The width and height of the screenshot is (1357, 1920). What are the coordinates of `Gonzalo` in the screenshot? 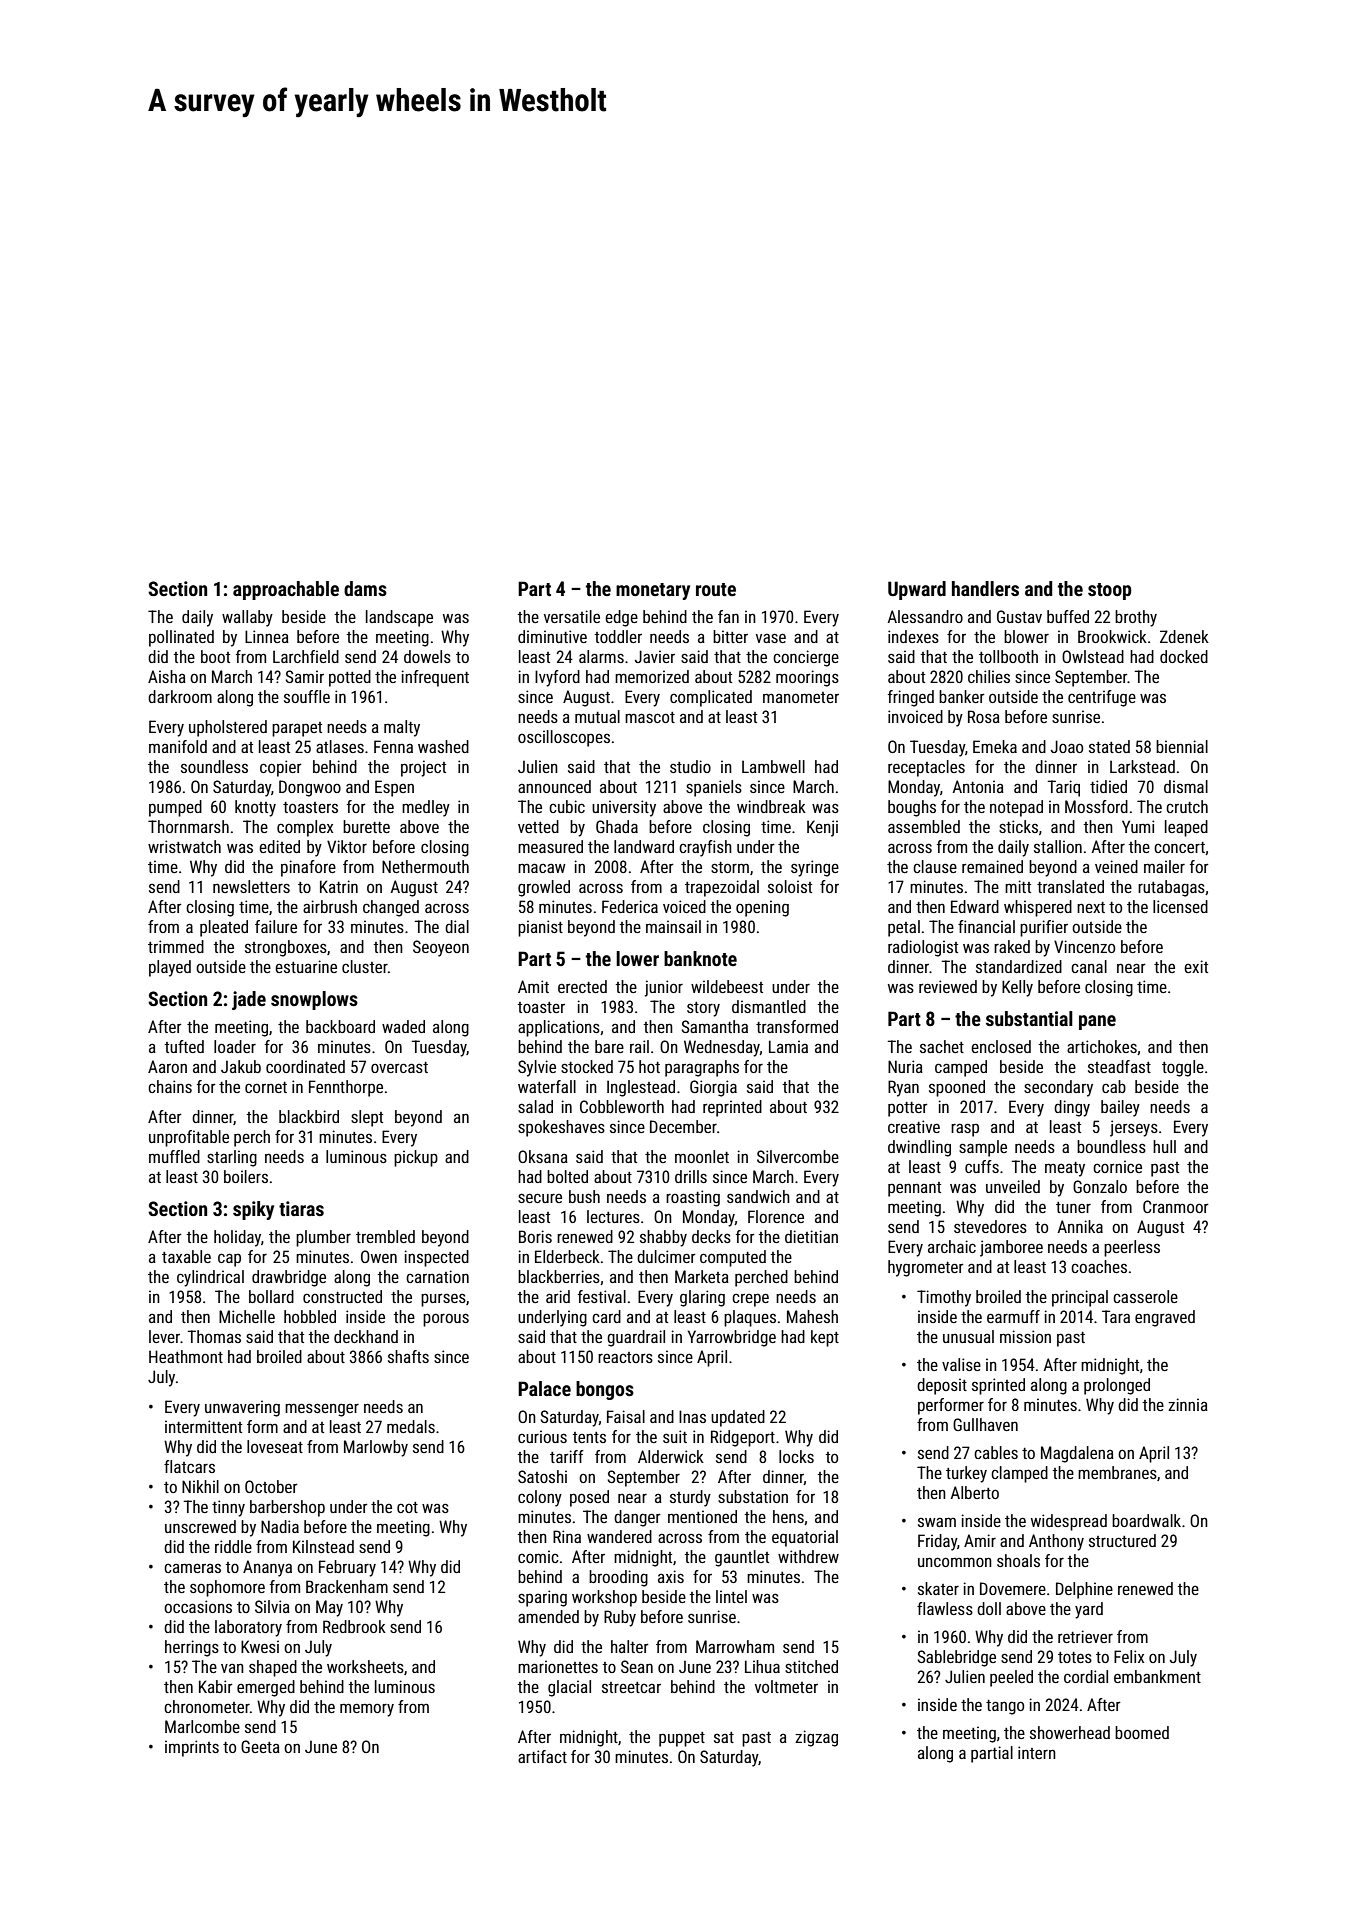 It's located at (1100, 1186).
